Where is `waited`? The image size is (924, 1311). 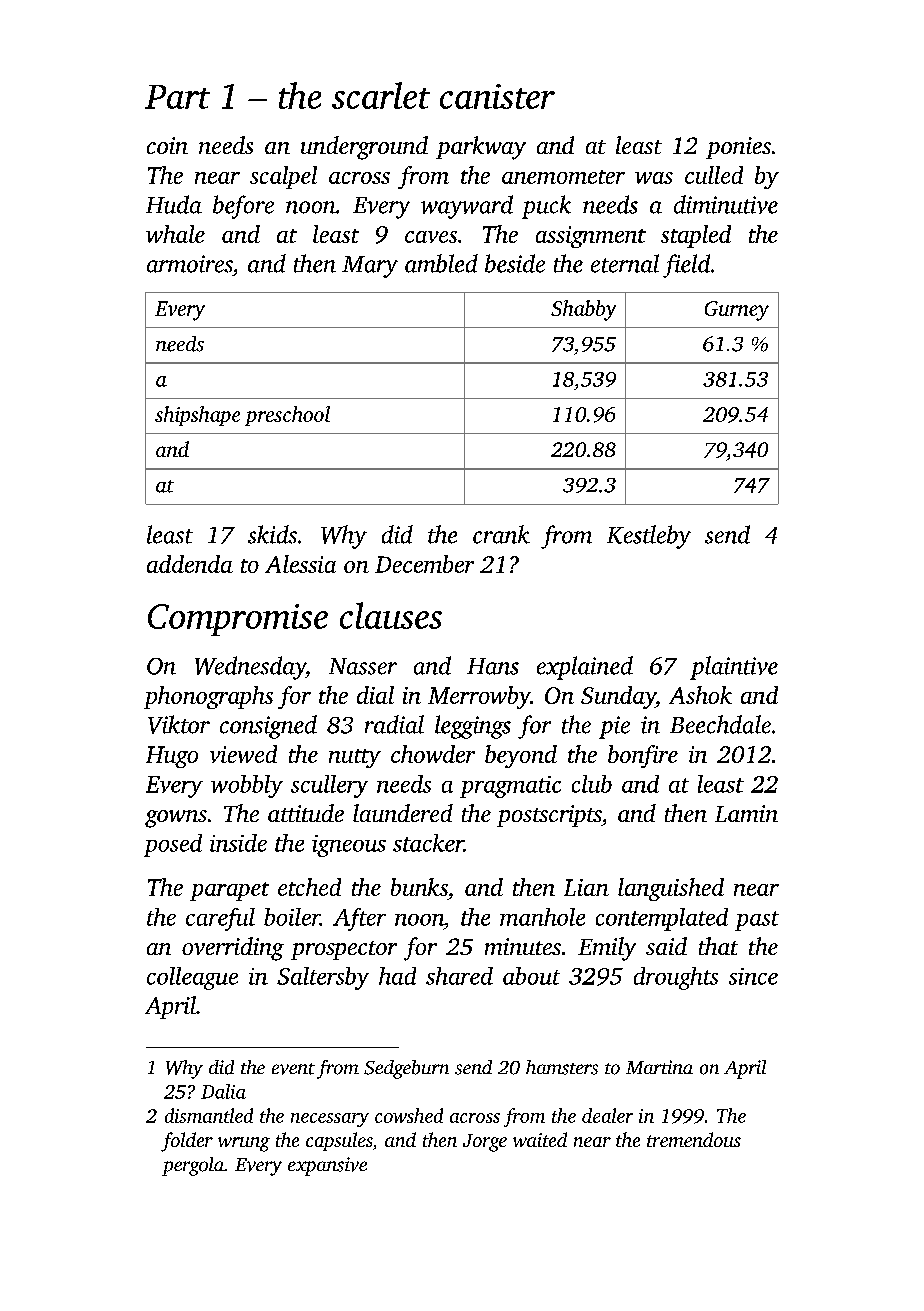
waited is located at coordinates (540, 1139).
